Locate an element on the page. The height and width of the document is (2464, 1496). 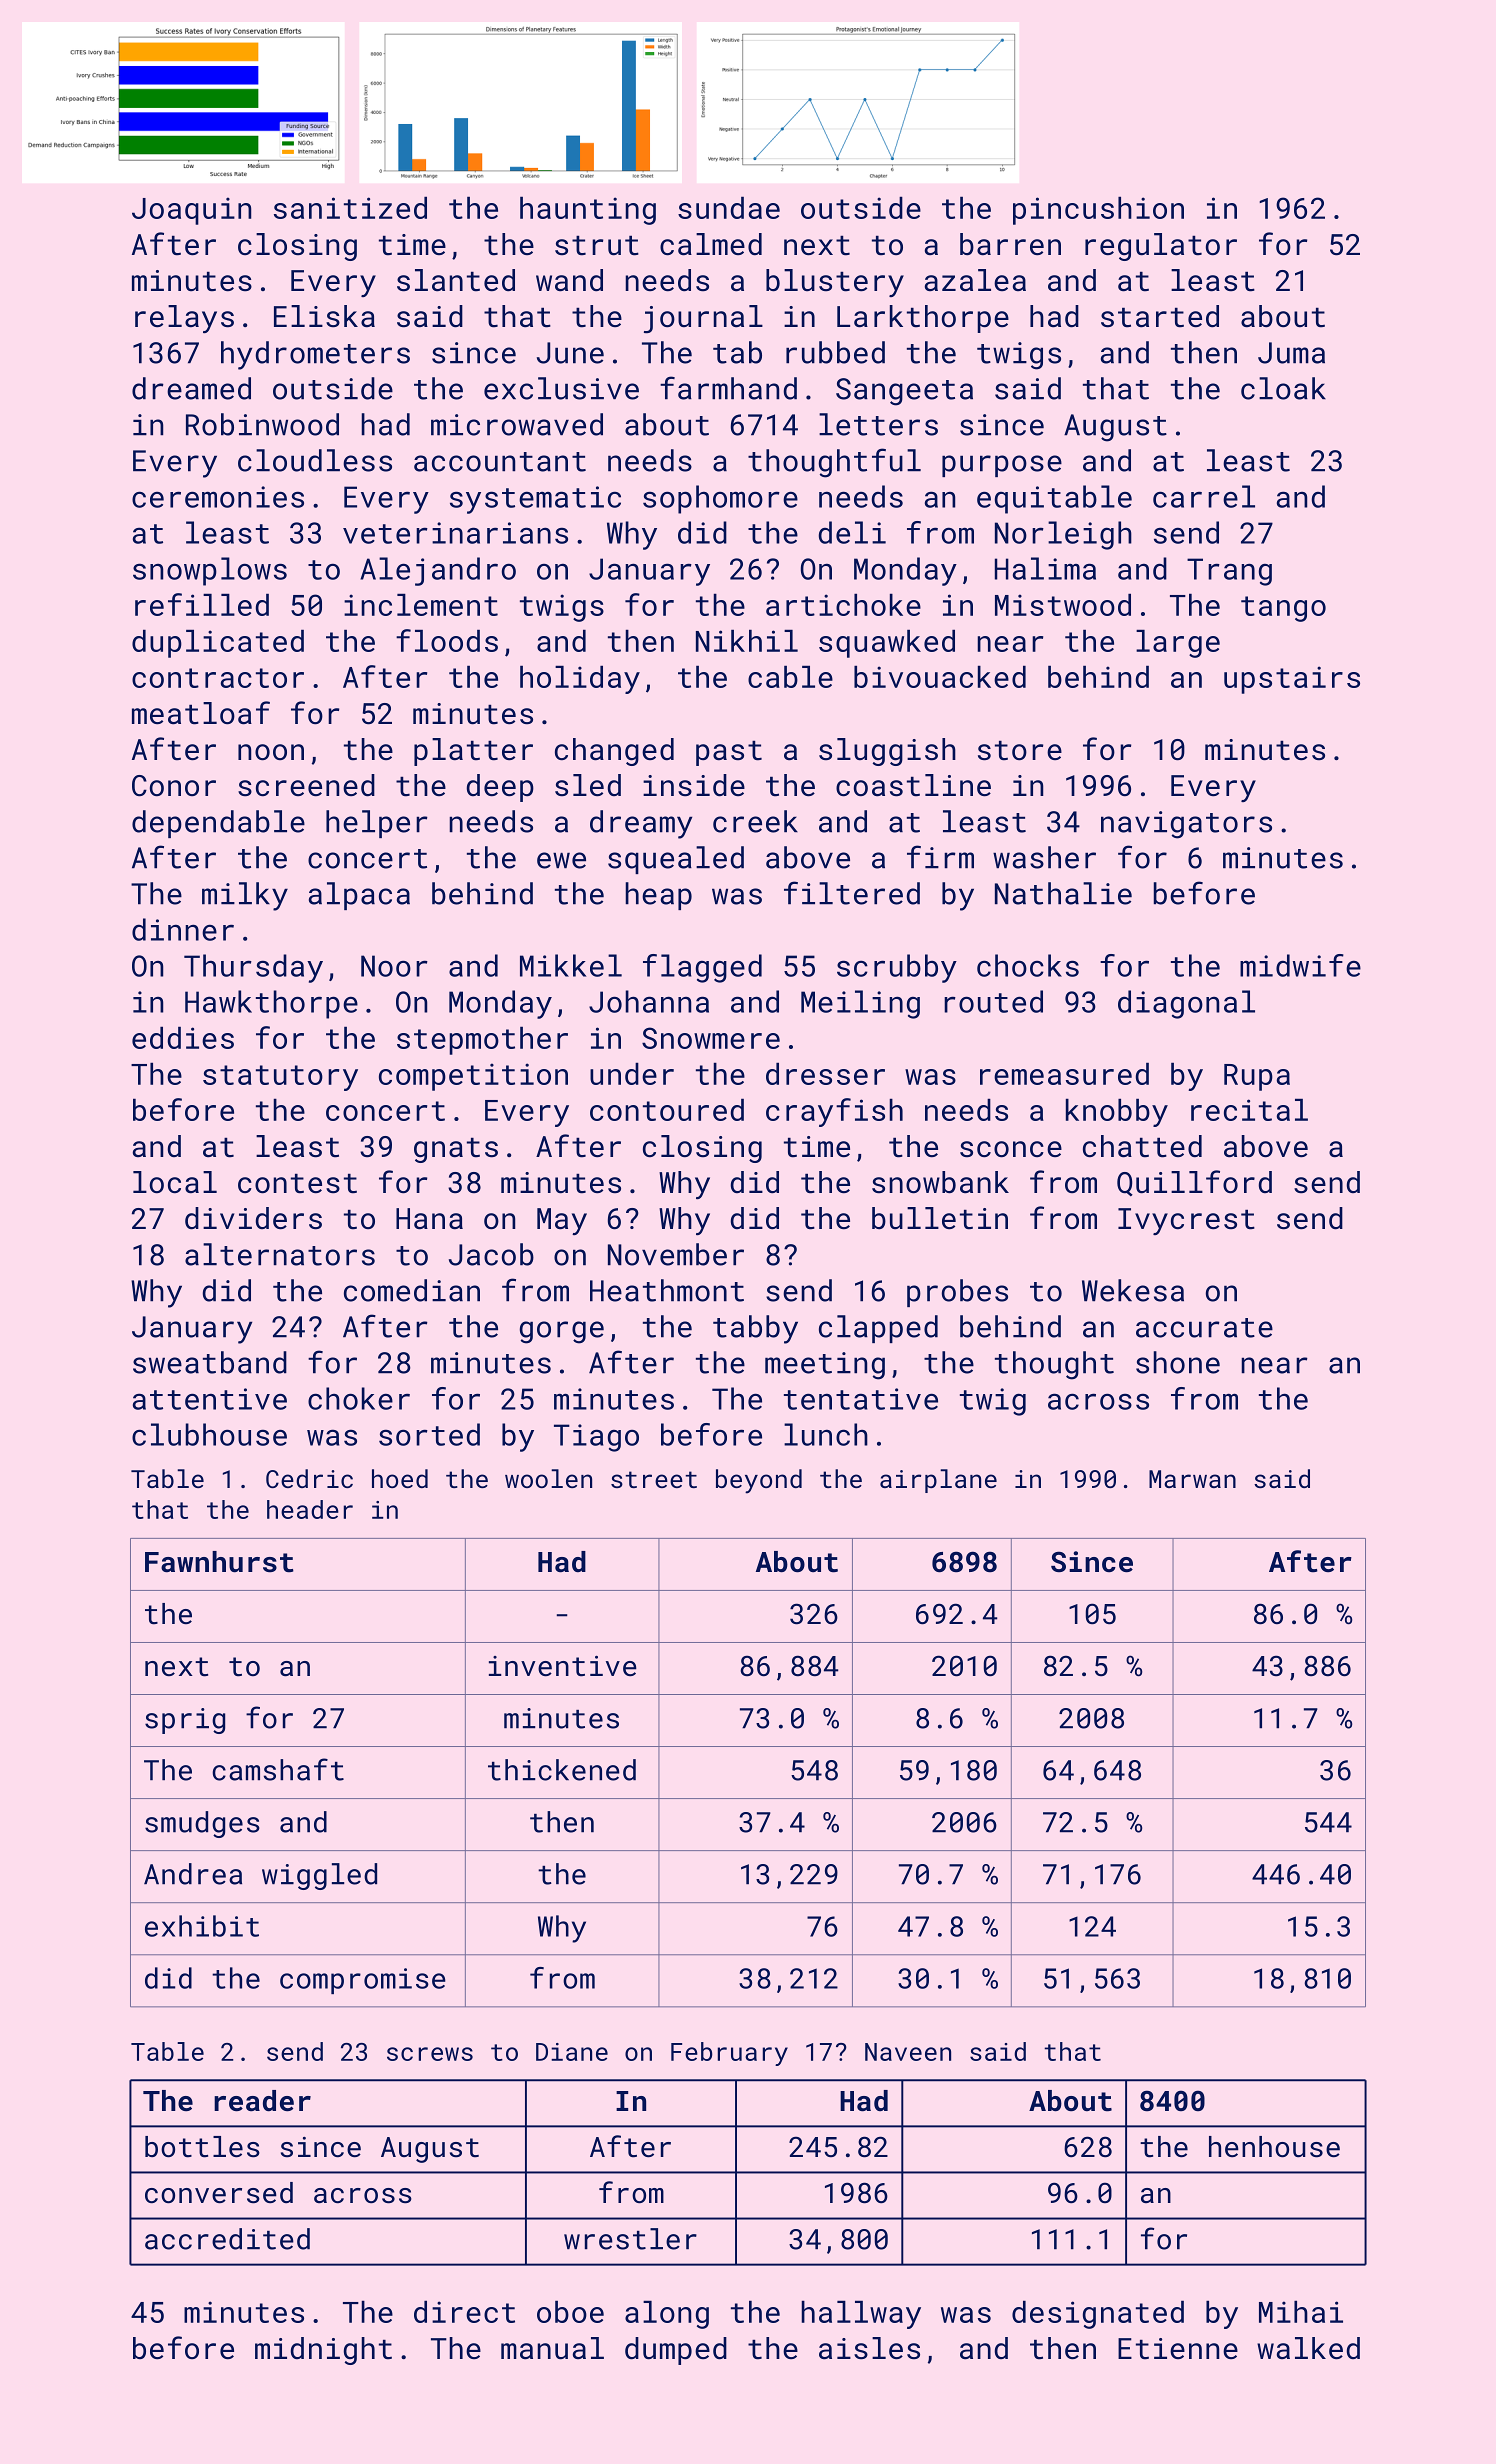
Eliska is located at coordinates (324, 316).
